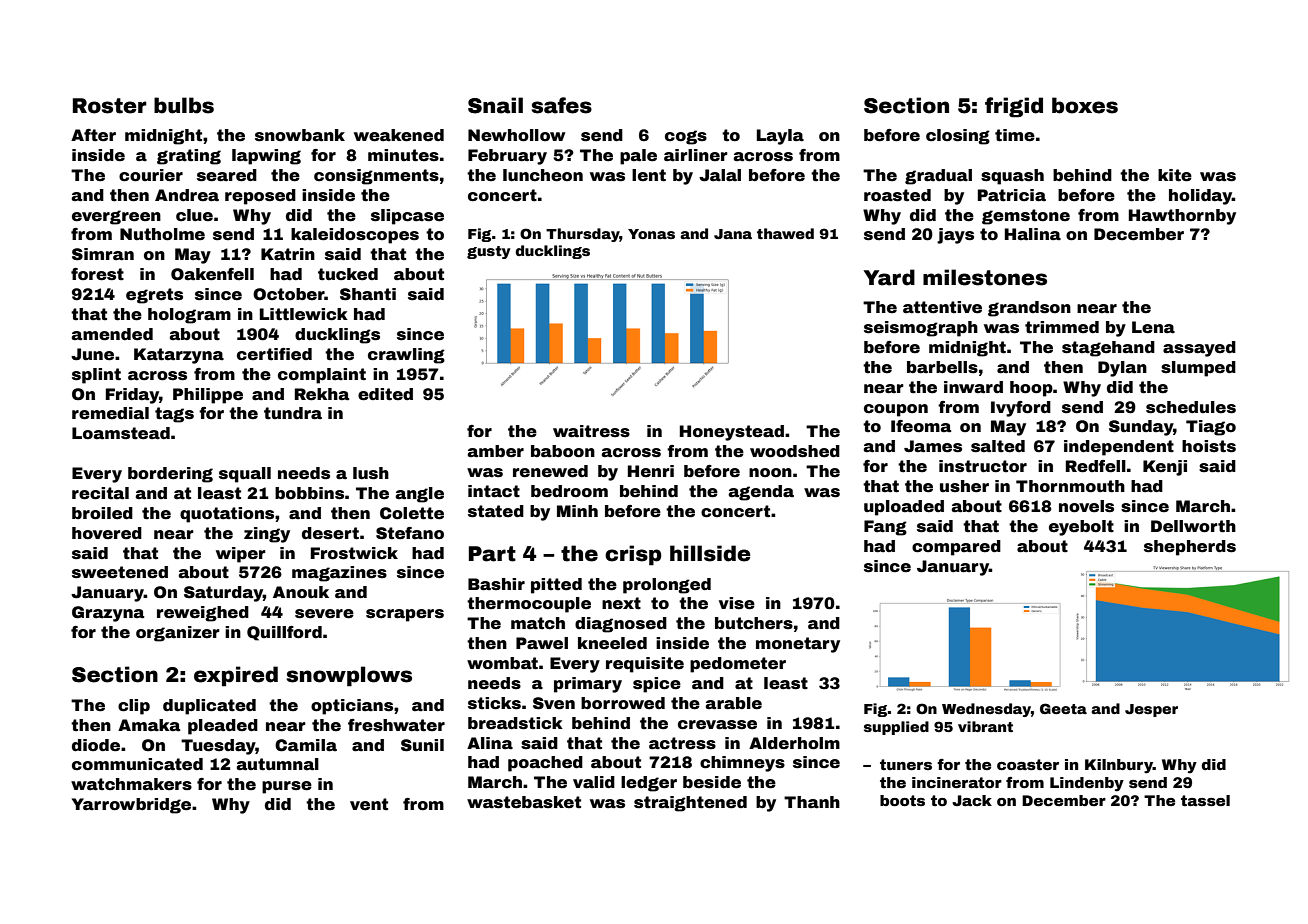 This screenshot has height=924, width=1308. What do you see at coordinates (134, 707) in the screenshot?
I see `clip` at bounding box center [134, 707].
